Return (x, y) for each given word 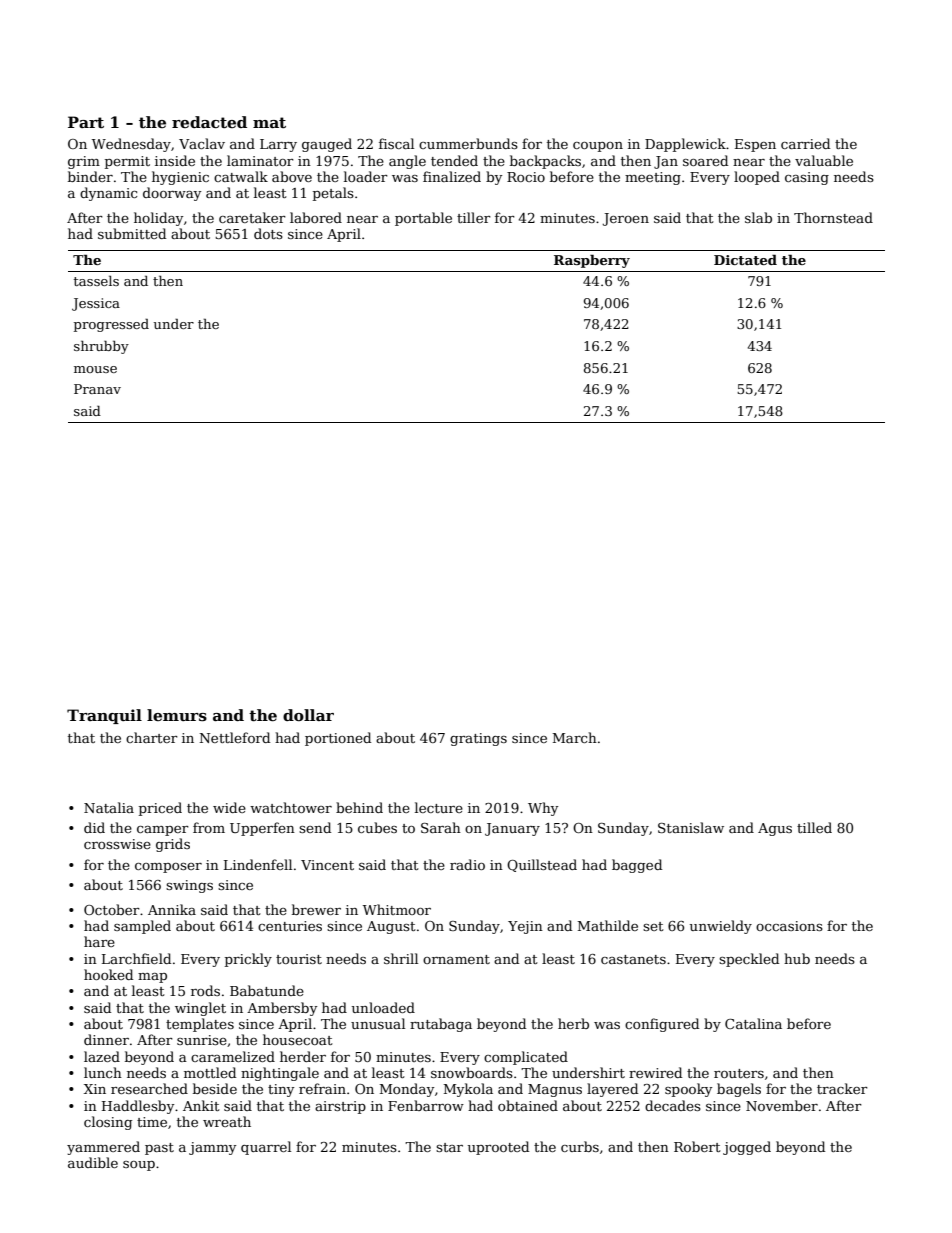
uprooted (498, 1148)
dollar (308, 715)
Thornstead (833, 217)
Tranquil (104, 716)
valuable (824, 160)
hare (99, 941)
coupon (598, 147)
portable (423, 219)
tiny (281, 1090)
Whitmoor (397, 909)
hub (797, 958)
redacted (209, 122)
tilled (814, 827)
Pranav (97, 389)
